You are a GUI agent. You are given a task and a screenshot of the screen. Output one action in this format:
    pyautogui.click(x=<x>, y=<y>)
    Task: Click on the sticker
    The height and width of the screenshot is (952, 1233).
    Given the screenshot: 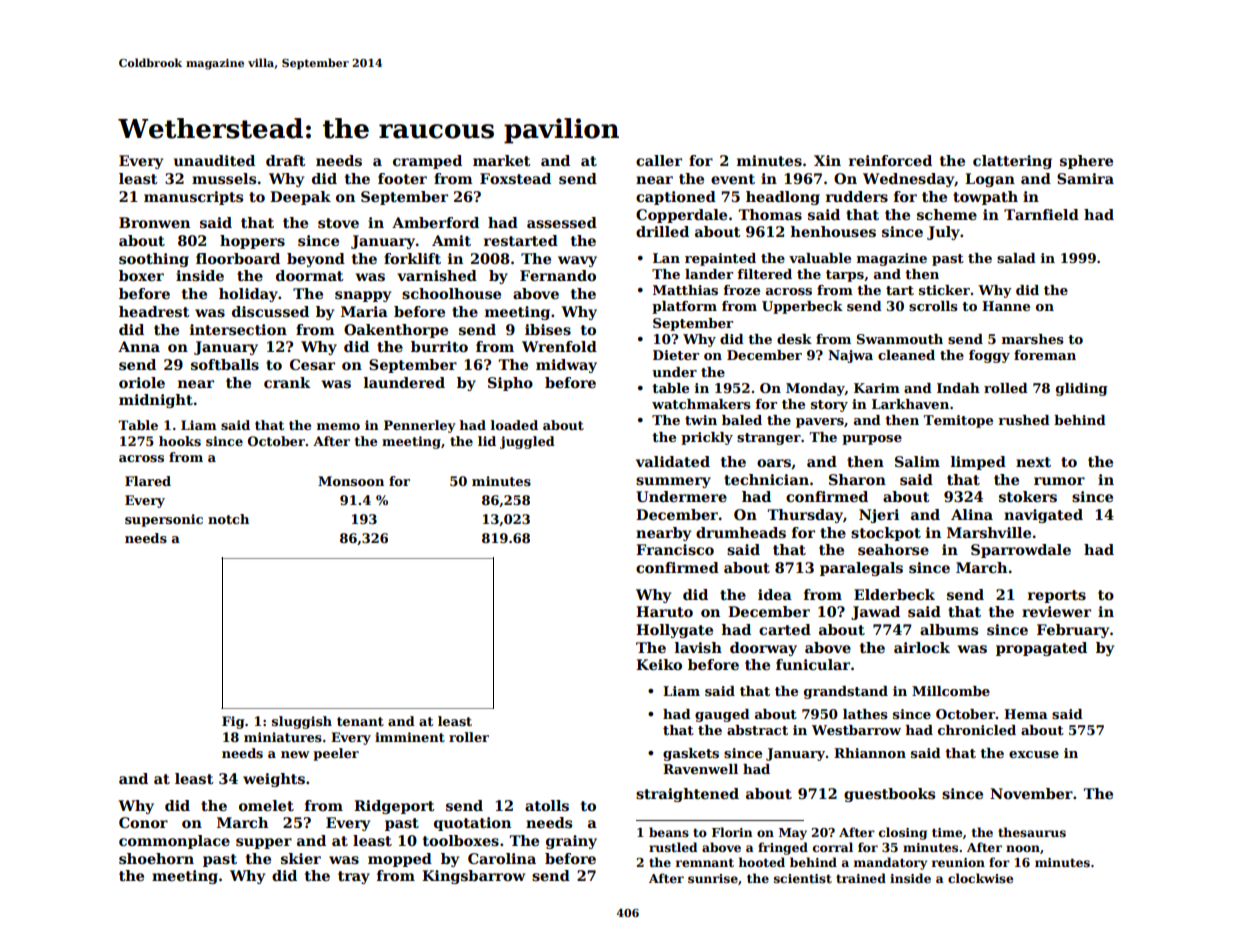 What is the action you would take?
    pyautogui.click(x=944, y=290)
